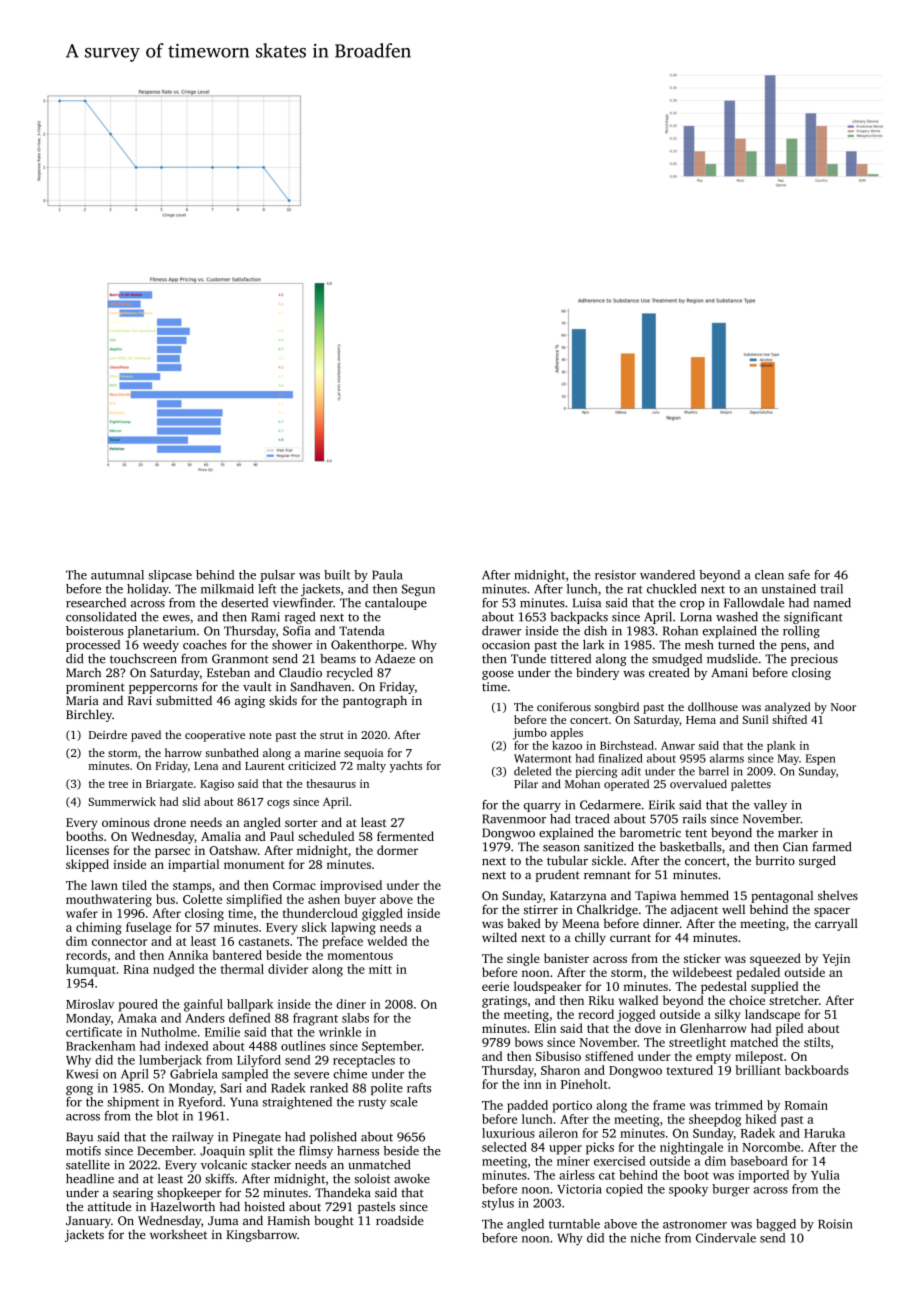 This document has height=1308, width=924. What do you see at coordinates (397, 850) in the document?
I see `dormer` at bounding box center [397, 850].
